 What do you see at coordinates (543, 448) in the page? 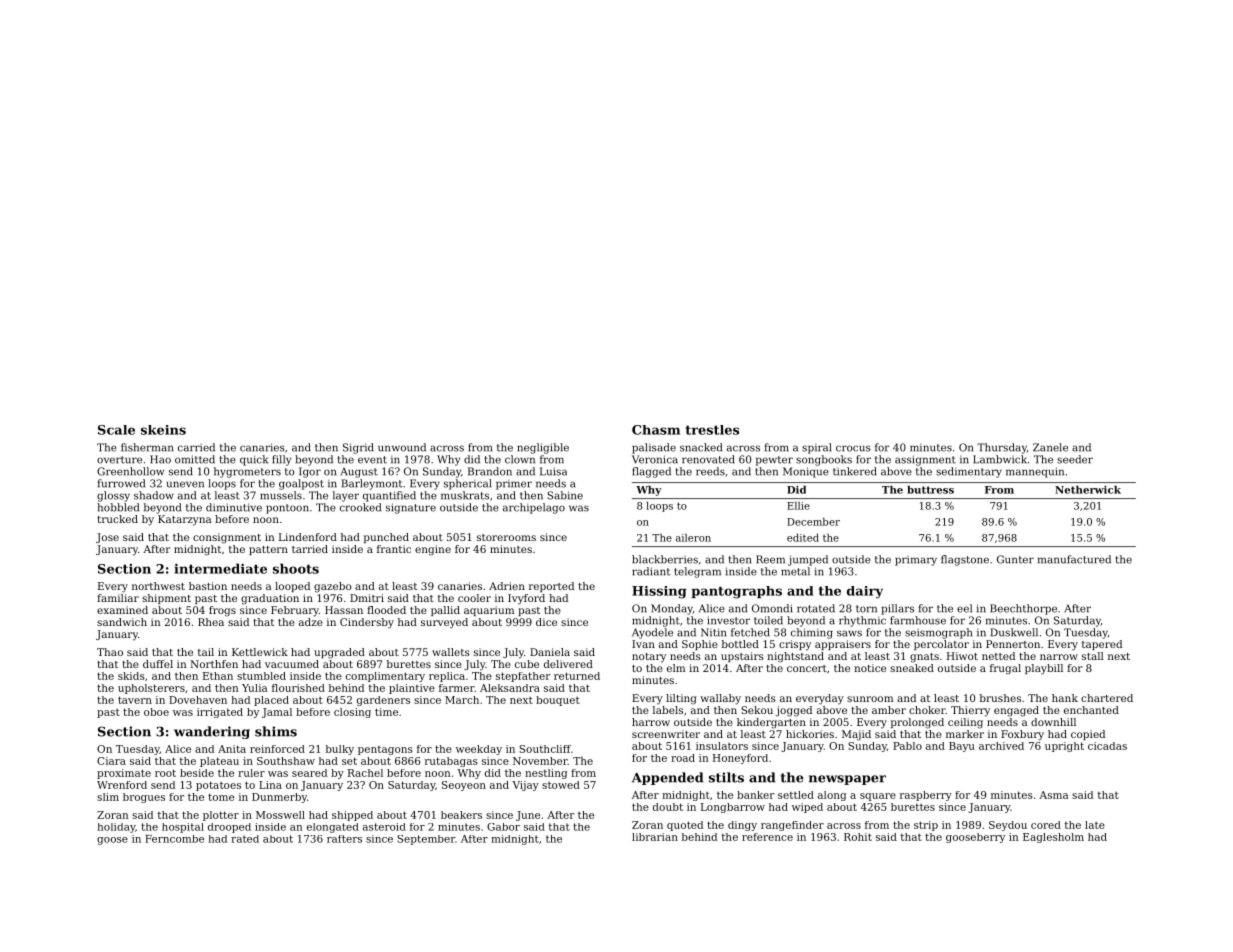
I see `negligible` at bounding box center [543, 448].
